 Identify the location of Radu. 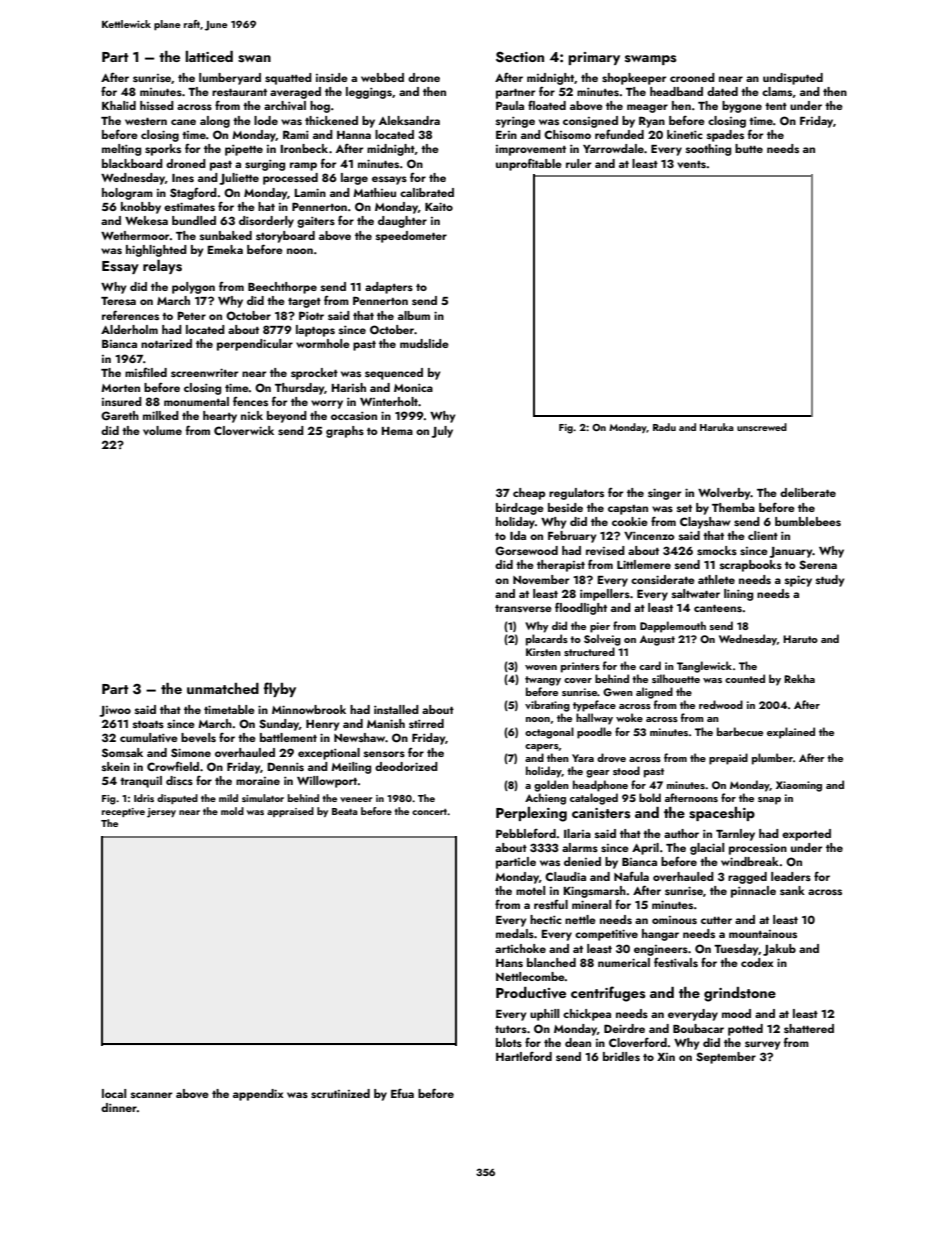
(664, 427).
